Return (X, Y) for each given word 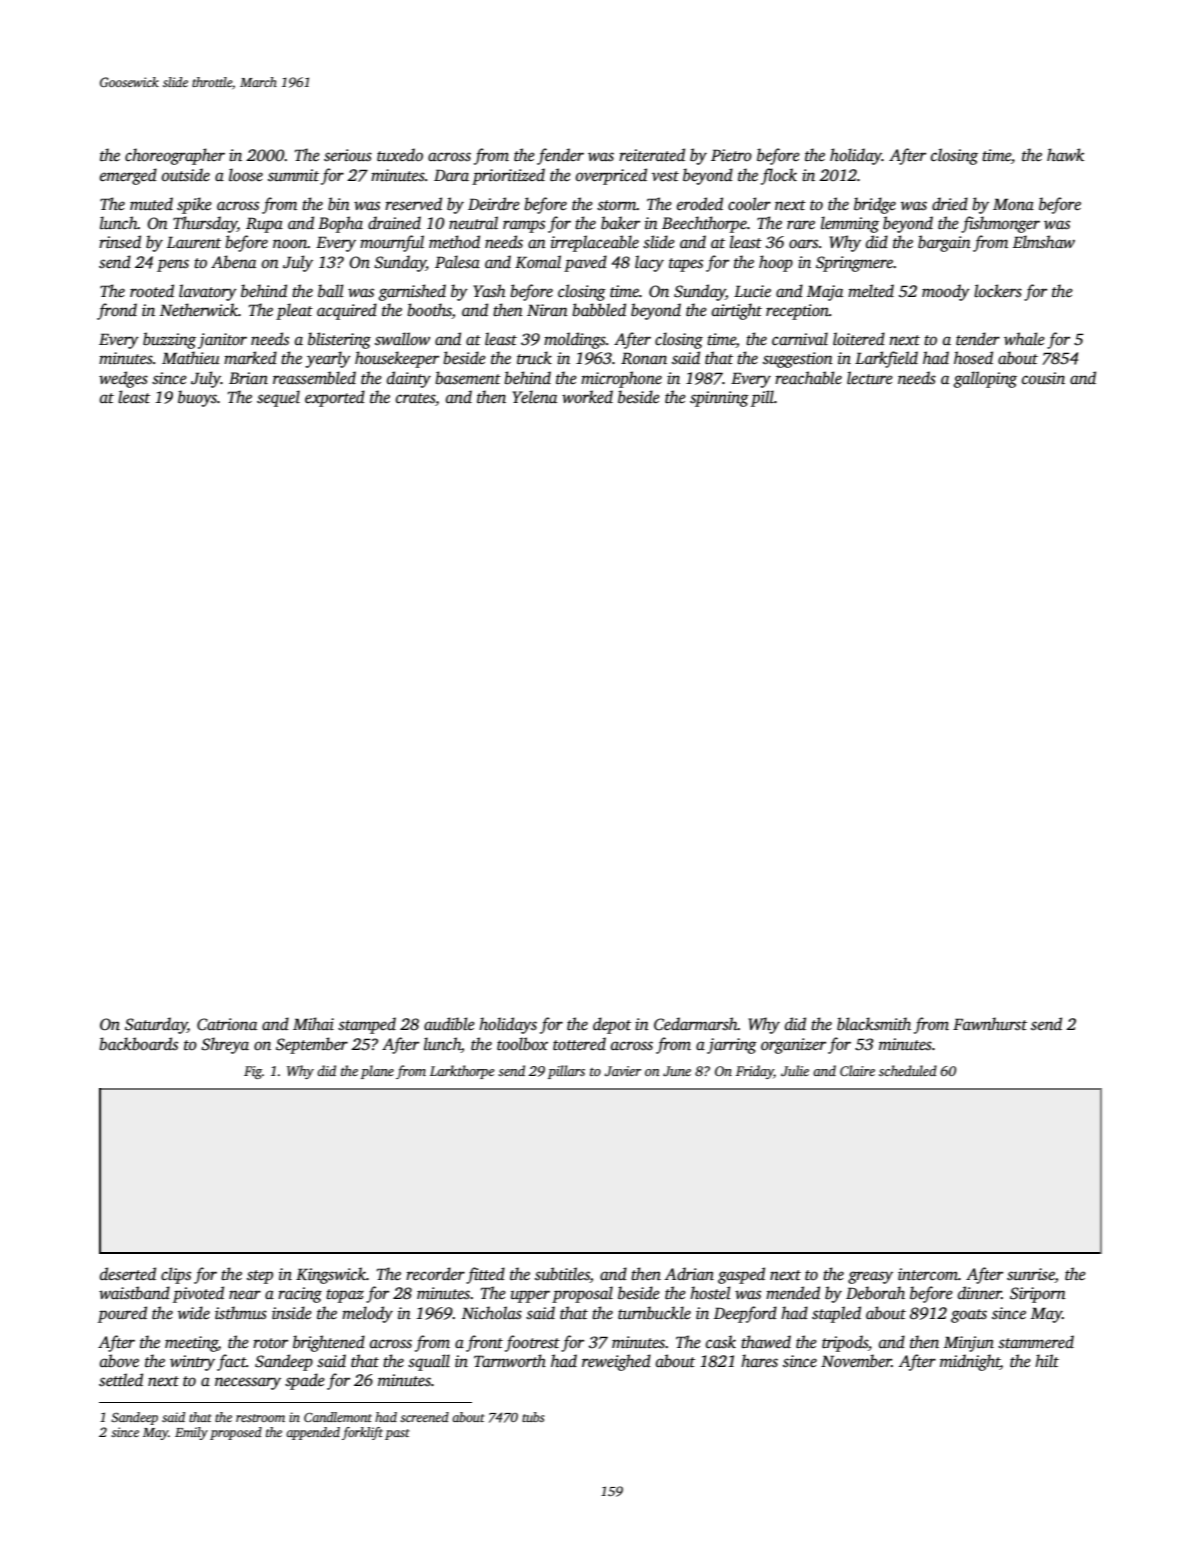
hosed (973, 358)
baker (620, 222)
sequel (278, 398)
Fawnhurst (990, 1024)
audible (449, 1024)
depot (612, 1025)
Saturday (156, 1025)
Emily (191, 1433)
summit (293, 175)
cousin (1043, 378)
